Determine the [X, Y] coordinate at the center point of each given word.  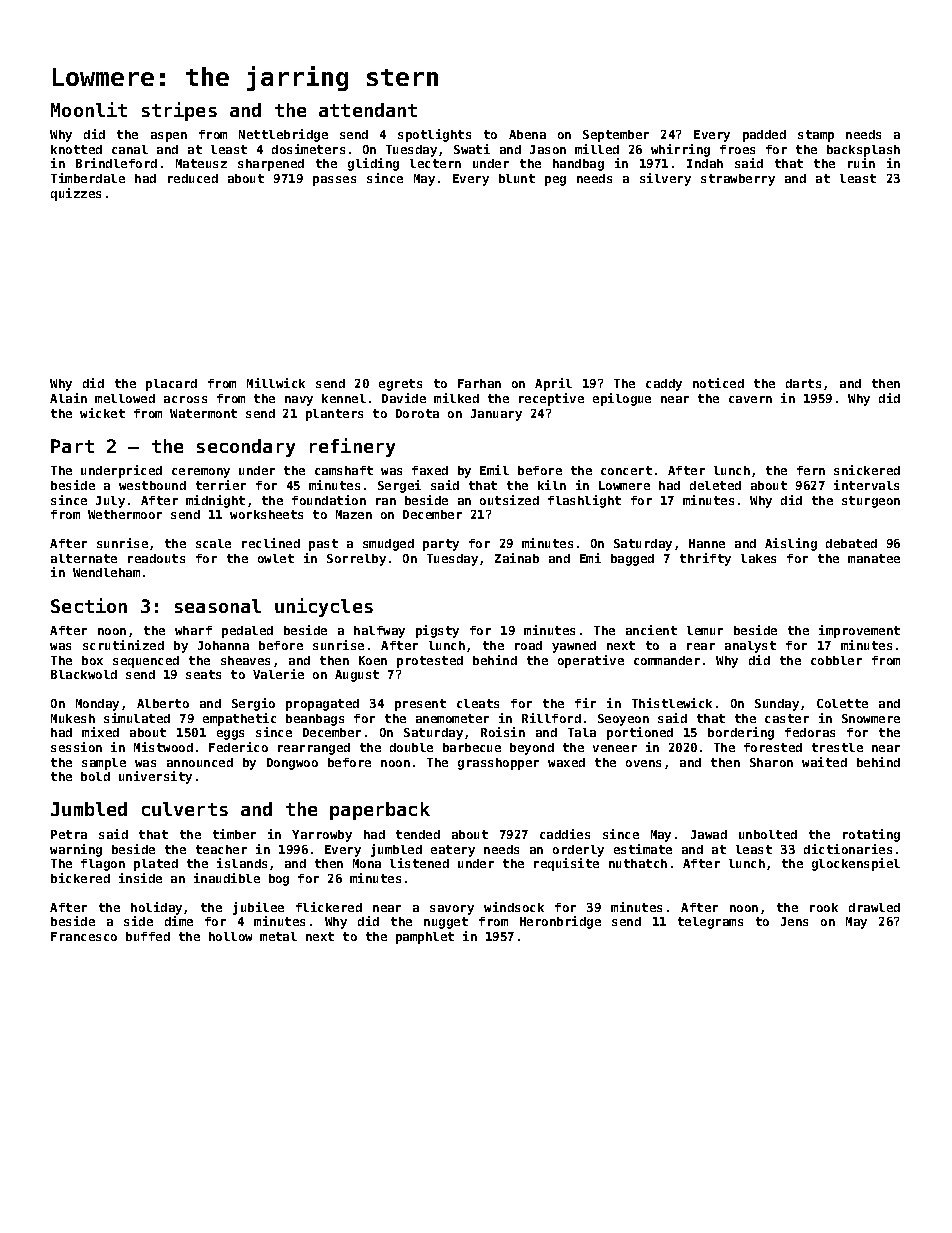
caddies [565, 834]
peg [555, 181]
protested [430, 662]
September [616, 136]
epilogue [622, 399]
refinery [352, 447]
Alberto [163, 703]
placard [171, 385]
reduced [193, 178]
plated [156, 865]
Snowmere [871, 718]
